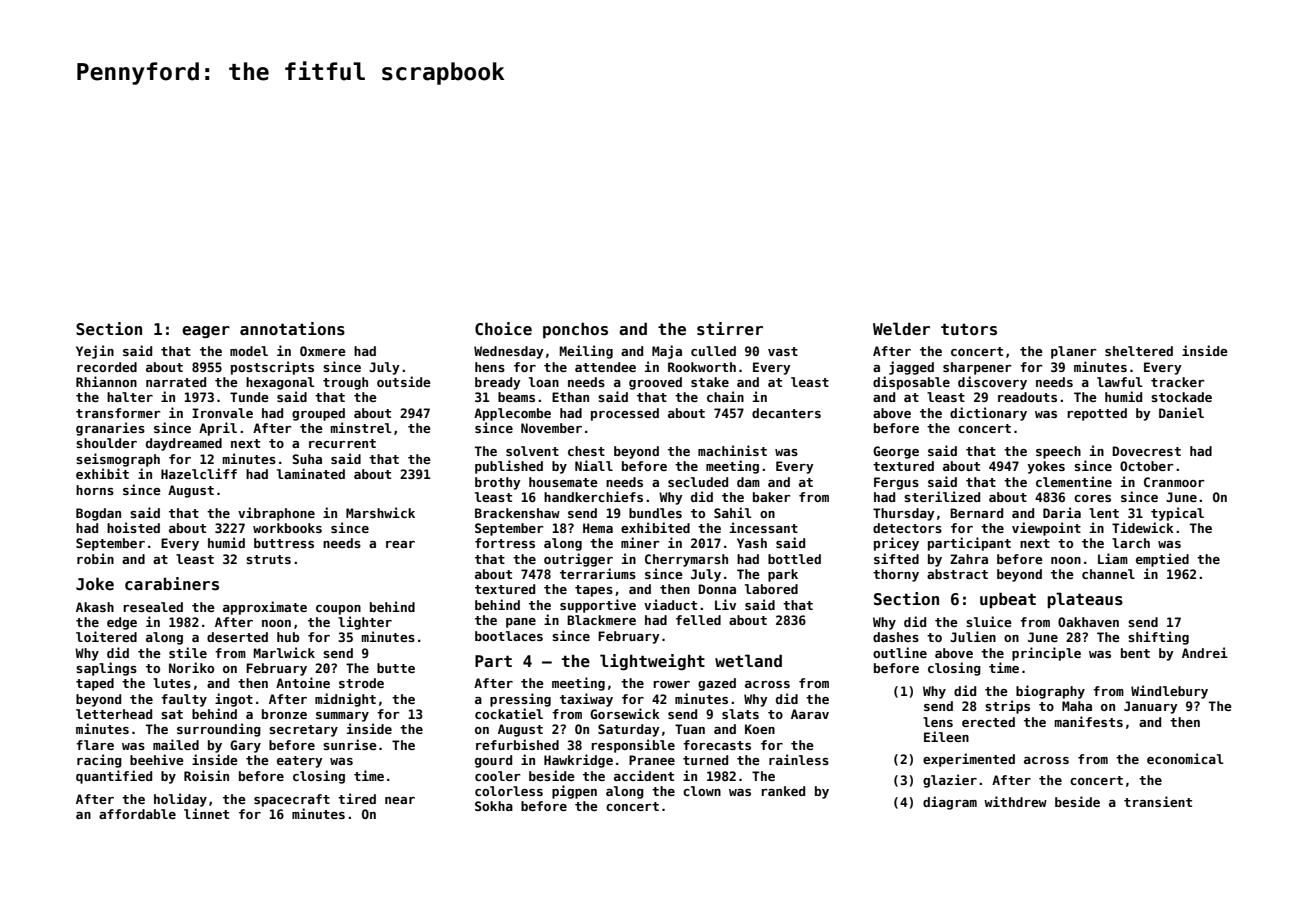 The image size is (1308, 924). Describe the element at coordinates (725, 604) in the document. I see `Liv` at that location.
